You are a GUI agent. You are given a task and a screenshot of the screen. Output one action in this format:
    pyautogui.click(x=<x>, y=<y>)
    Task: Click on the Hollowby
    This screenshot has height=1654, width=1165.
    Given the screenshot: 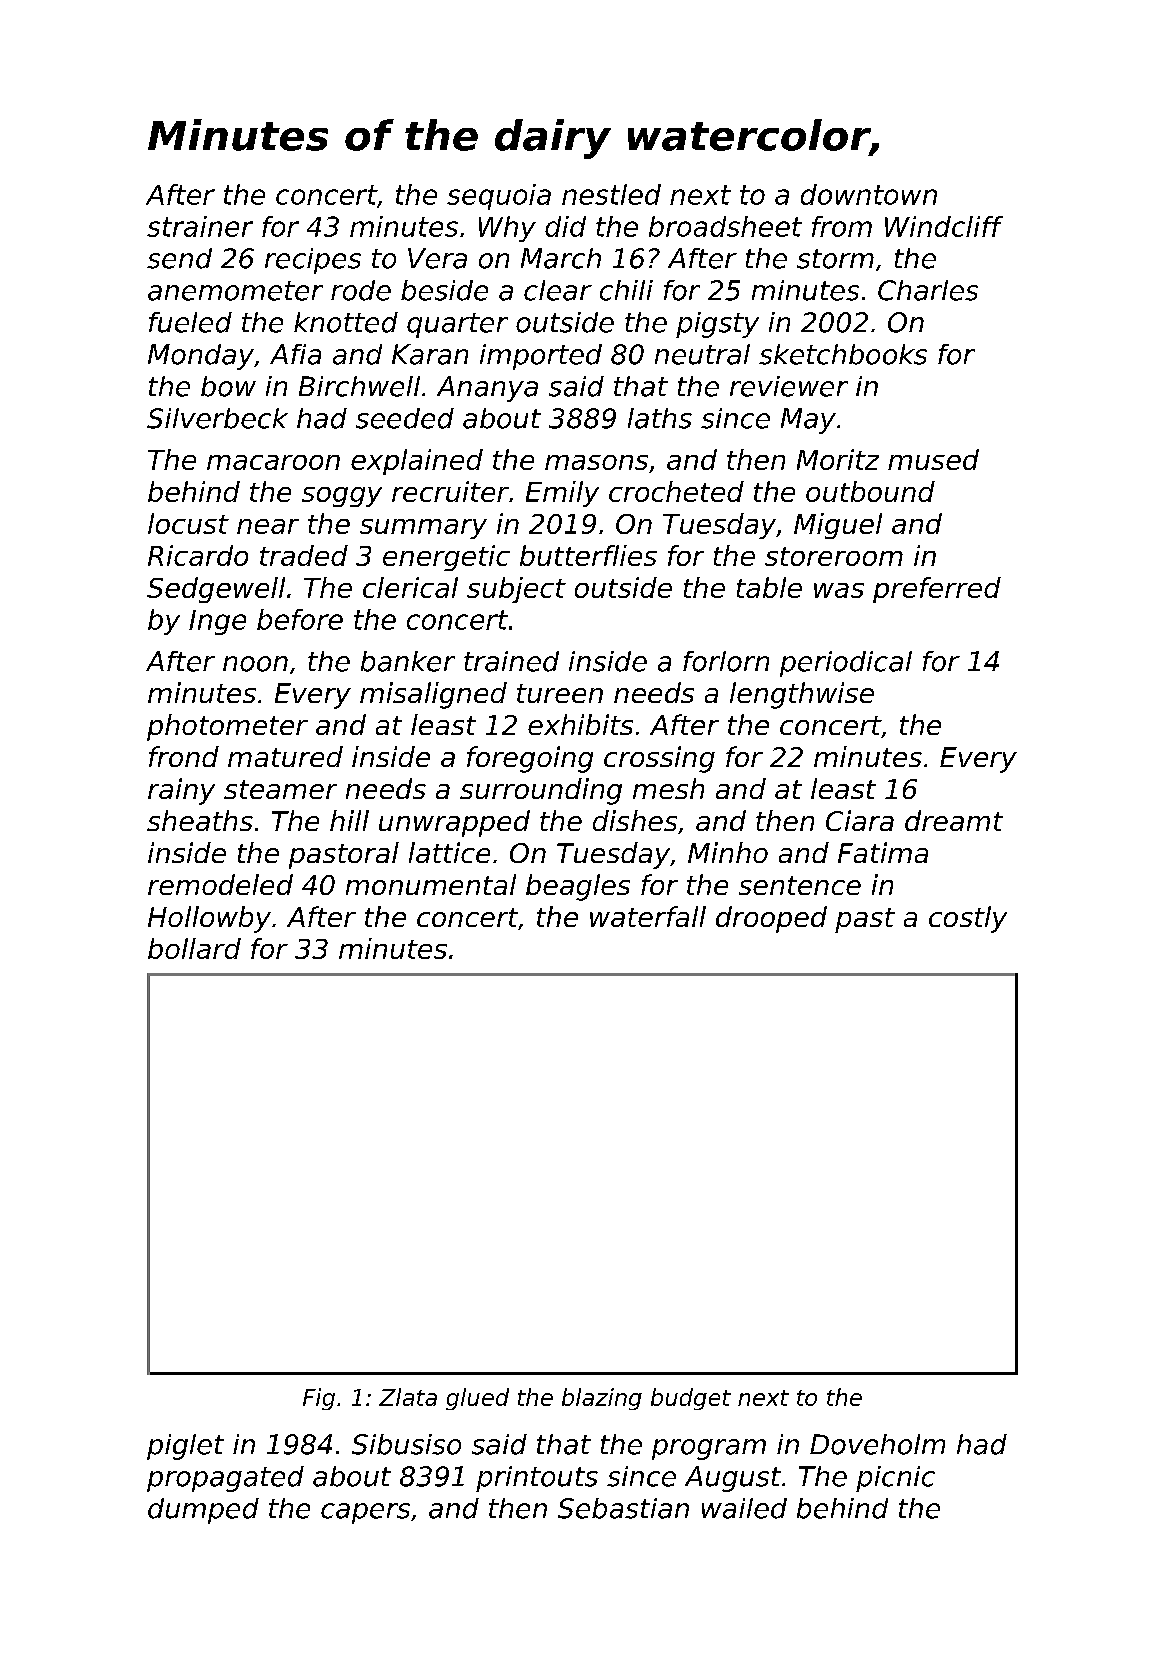 What is the action you would take?
    pyautogui.click(x=209, y=919)
